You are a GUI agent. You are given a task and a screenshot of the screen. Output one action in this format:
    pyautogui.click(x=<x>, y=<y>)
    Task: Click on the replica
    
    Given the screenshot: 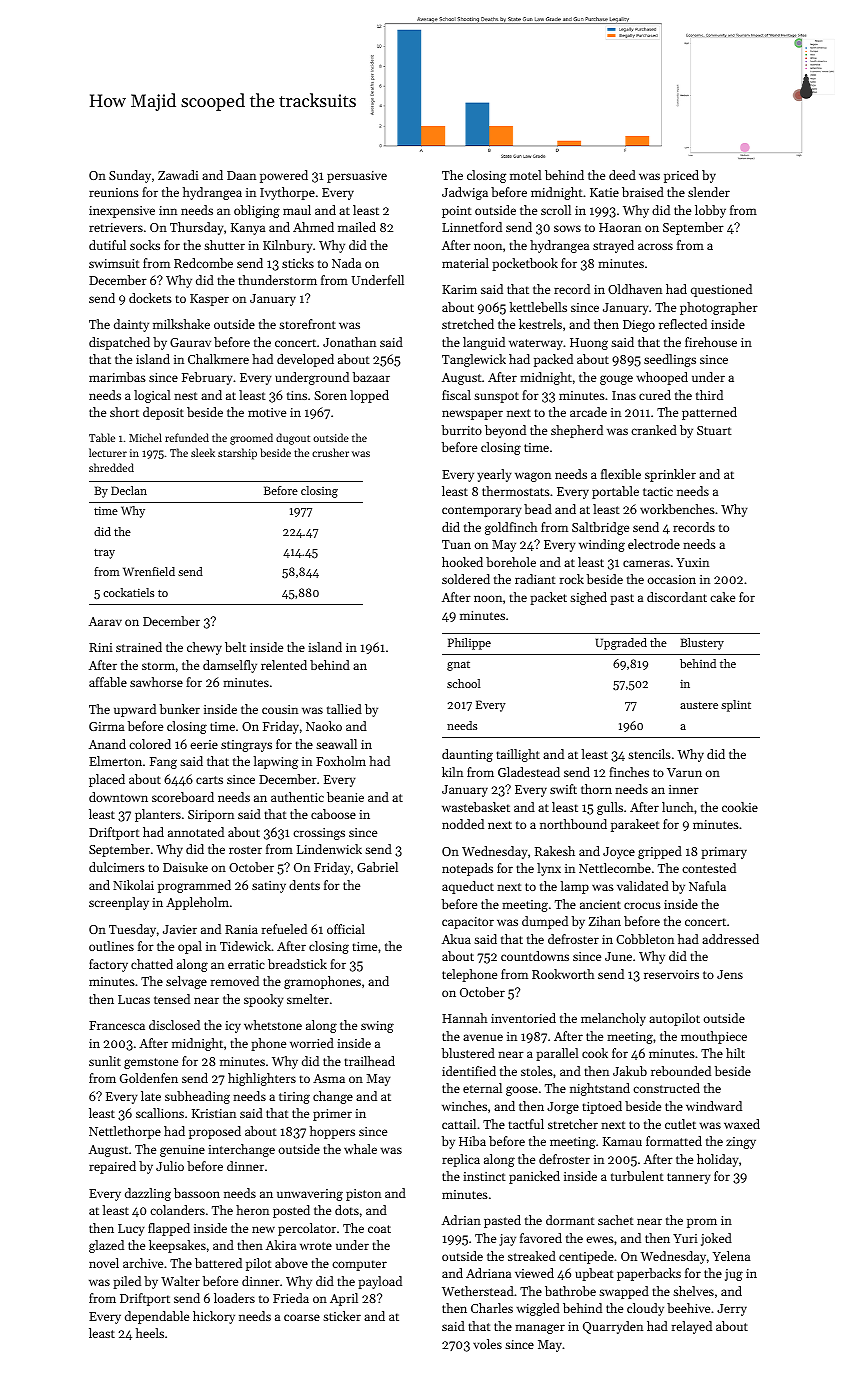 What is the action you would take?
    pyautogui.click(x=461, y=1160)
